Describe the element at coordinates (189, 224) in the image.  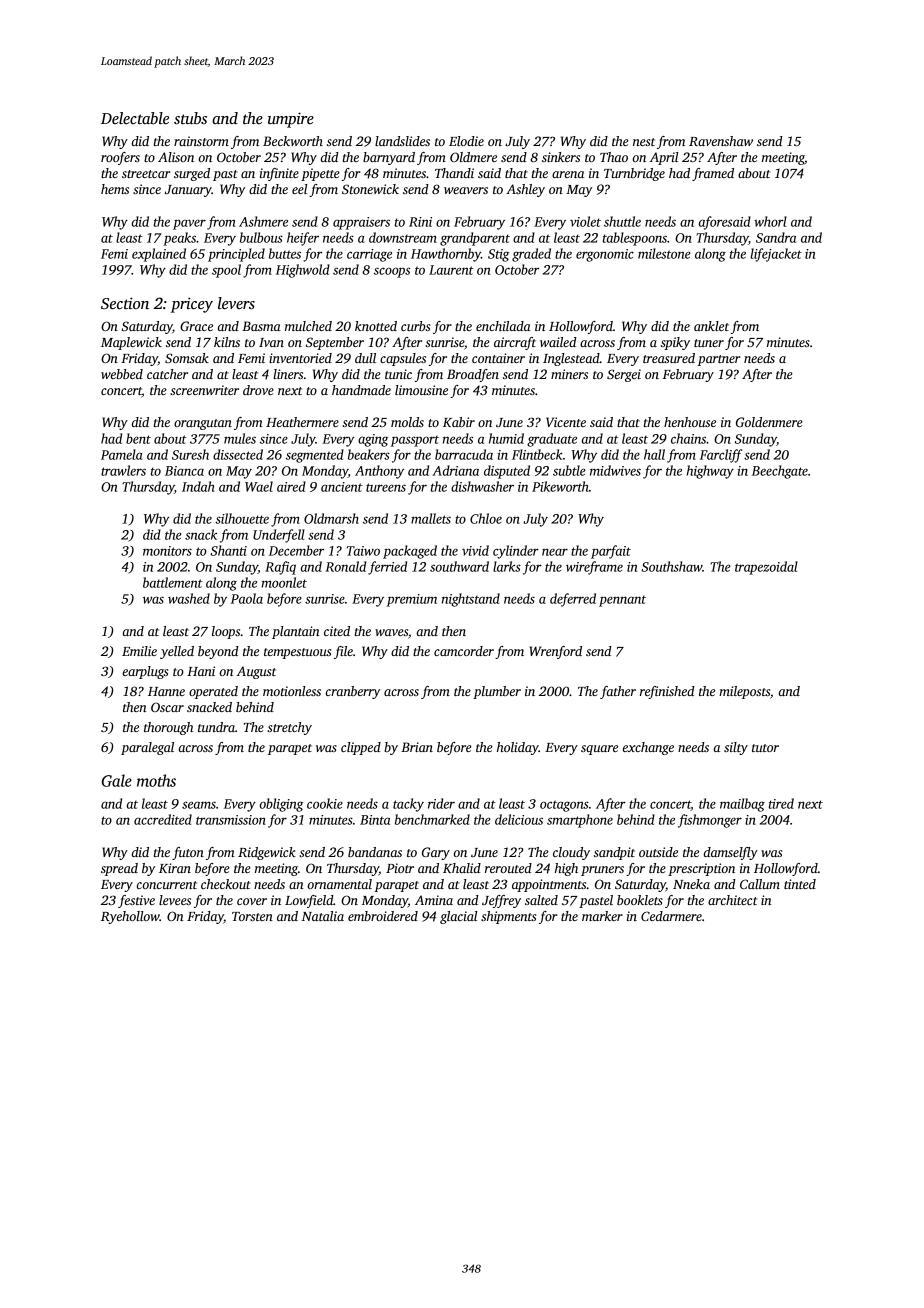
I see `paver` at that location.
